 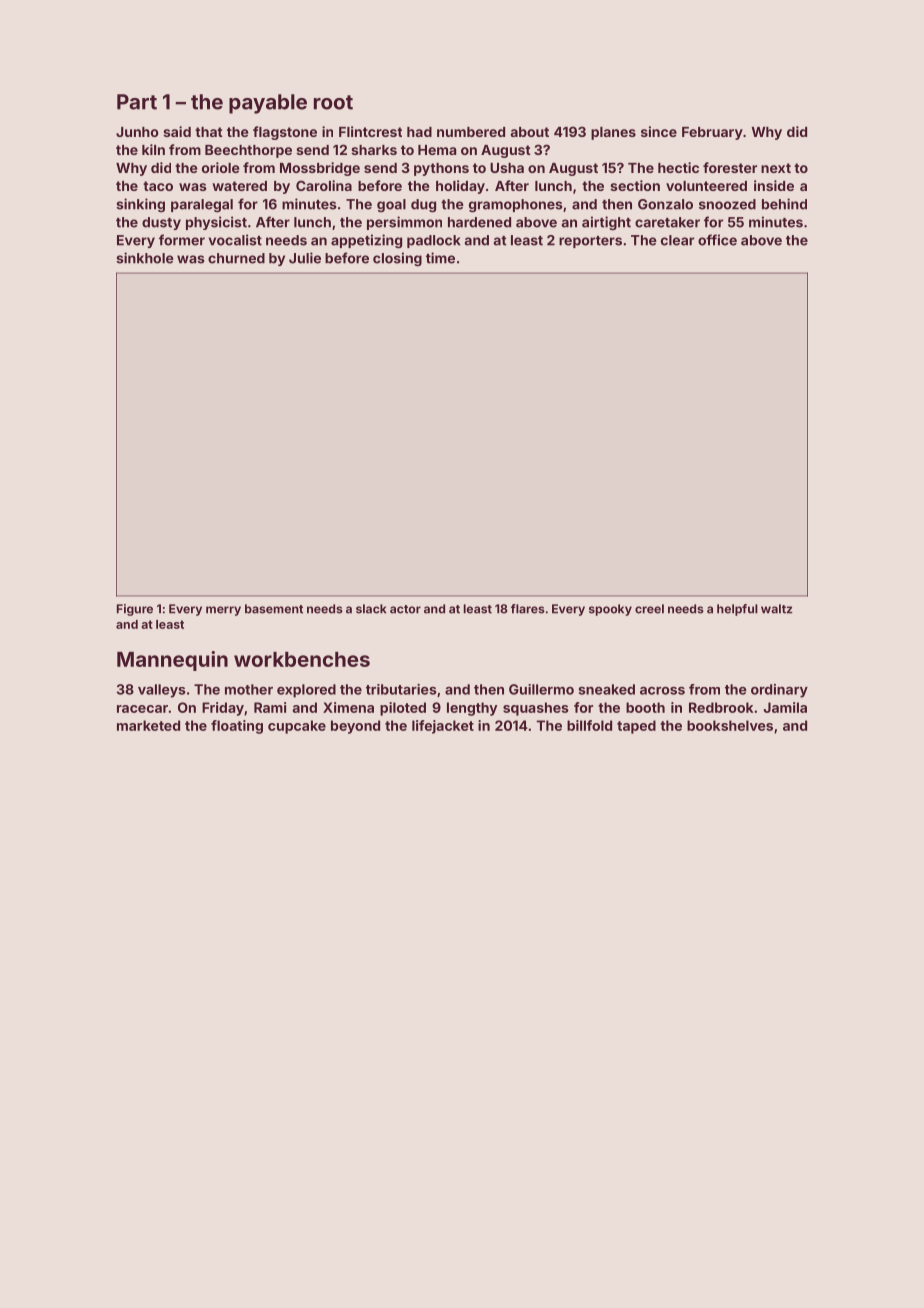 I want to click on behind, so click(x=784, y=204).
